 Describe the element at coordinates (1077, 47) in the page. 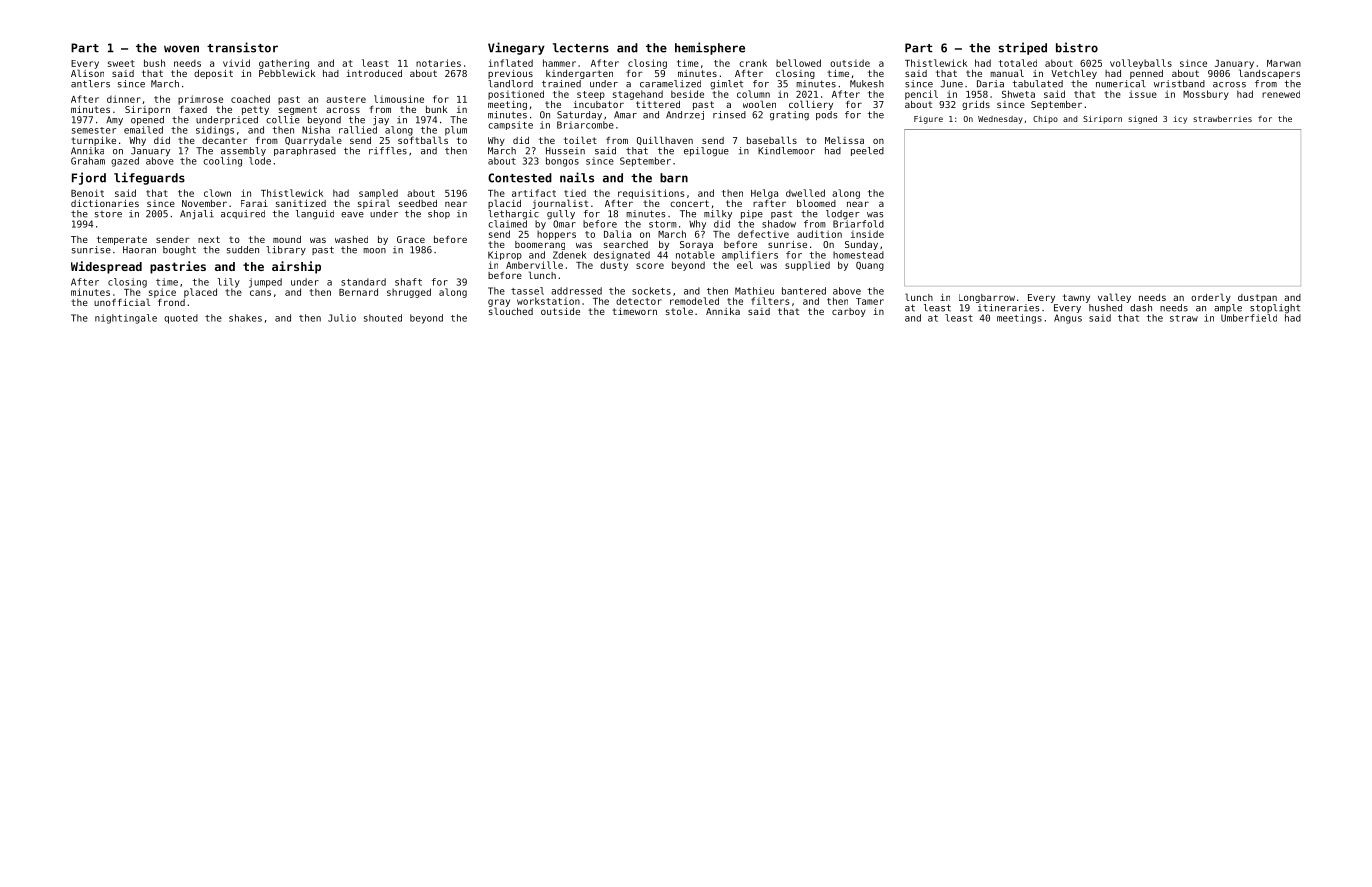

I see `bistro` at that location.
